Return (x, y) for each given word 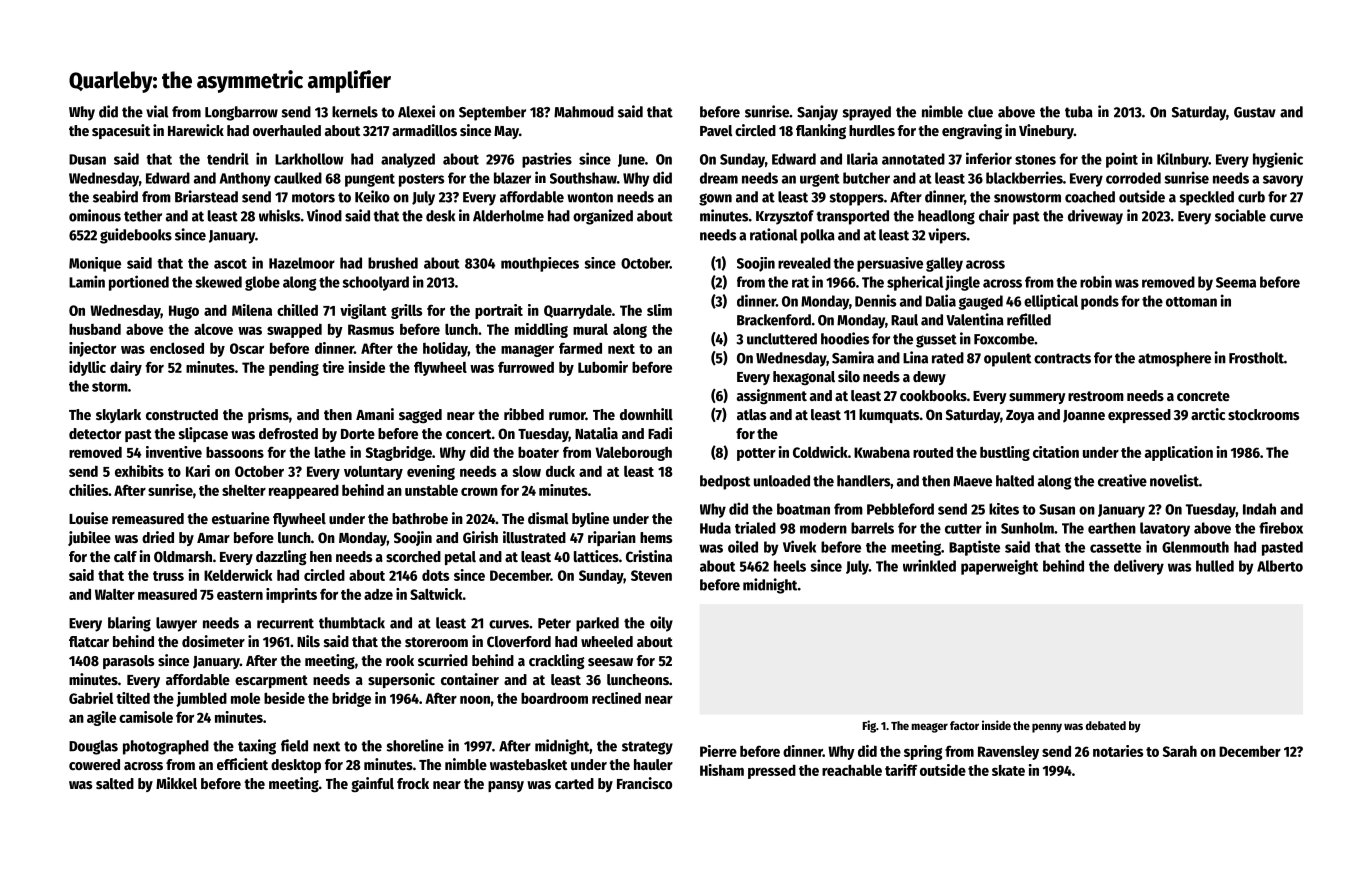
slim (659, 310)
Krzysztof (785, 217)
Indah (1259, 509)
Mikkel (176, 783)
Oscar (247, 348)
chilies (88, 490)
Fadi (660, 433)
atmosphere (1174, 359)
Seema (1236, 282)
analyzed (408, 160)
